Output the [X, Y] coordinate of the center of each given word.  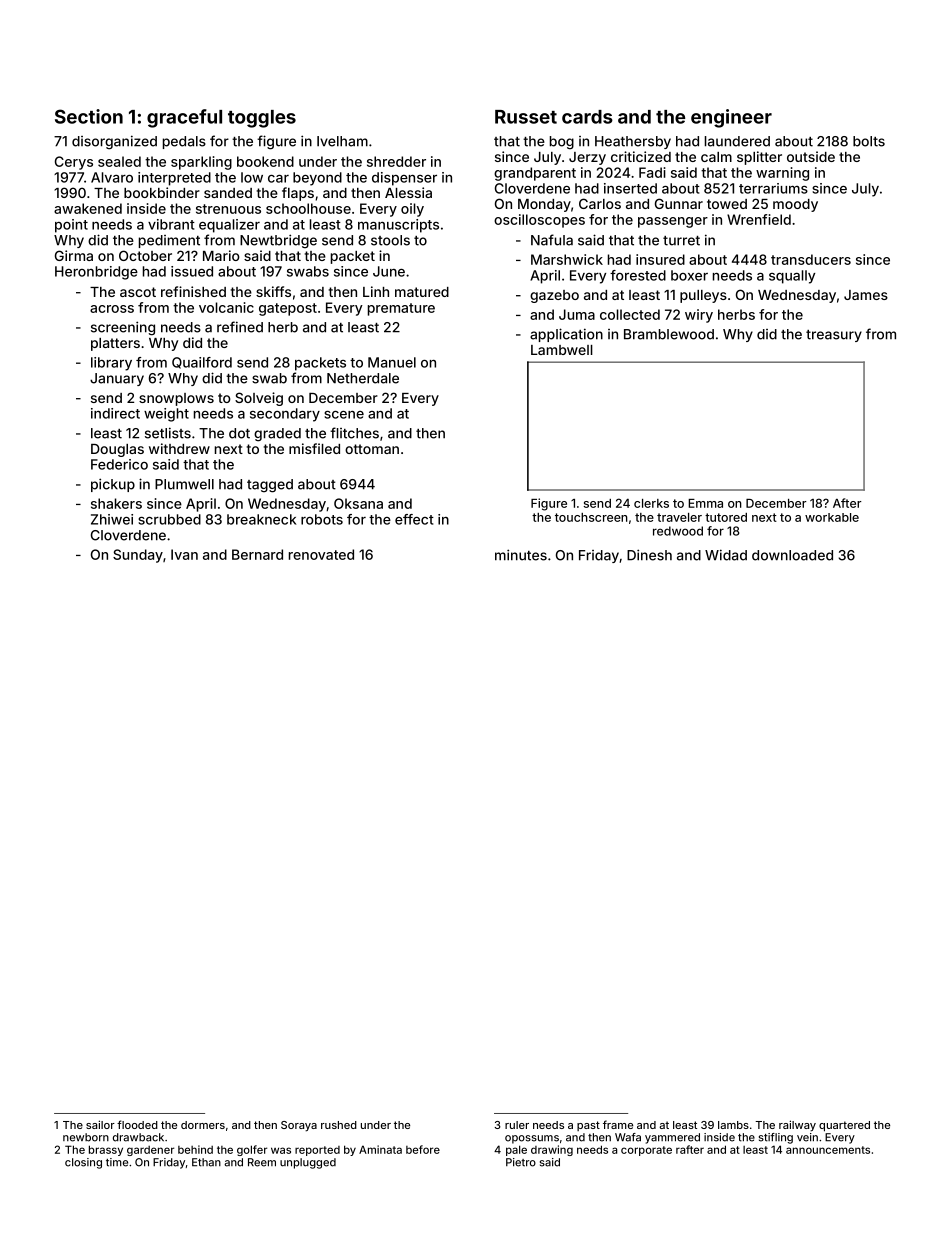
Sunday [138, 556]
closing [83, 1163]
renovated [321, 554]
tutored [726, 517]
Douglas [117, 450]
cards [587, 117]
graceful [184, 118]
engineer [731, 118]
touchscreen [591, 517]
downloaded [792, 555]
